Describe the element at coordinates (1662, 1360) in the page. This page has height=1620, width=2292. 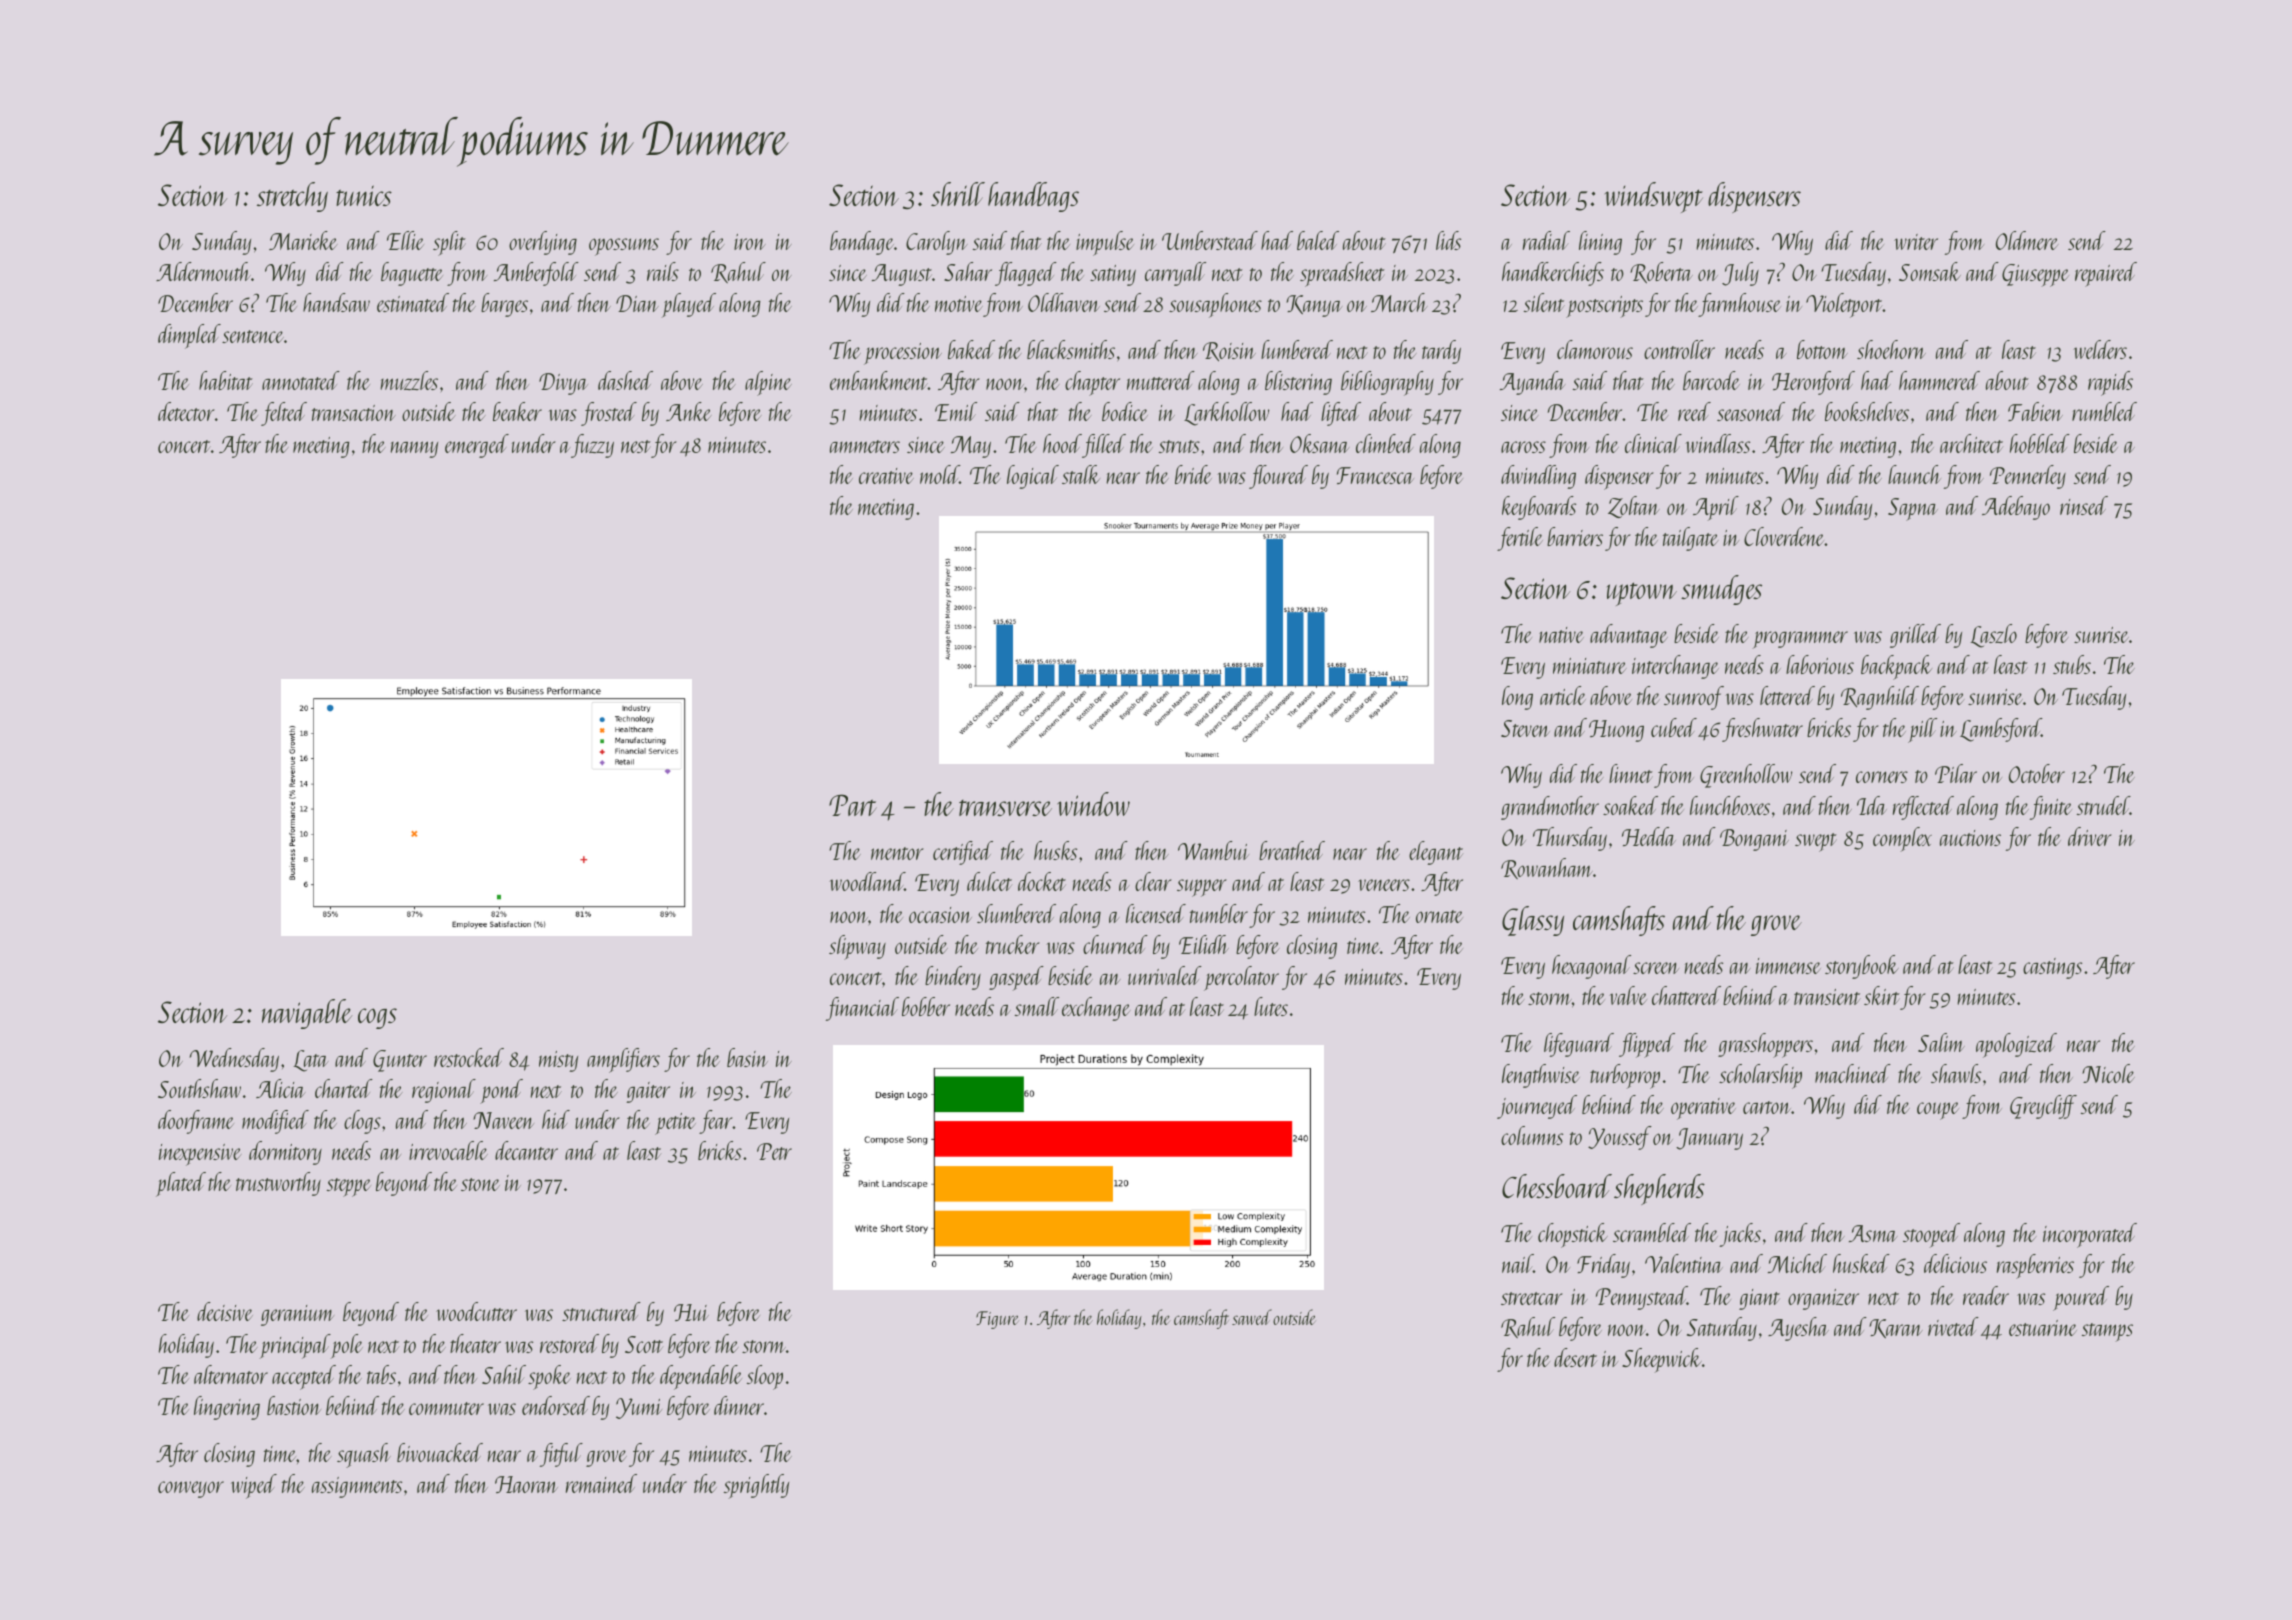
I see `Sheepwick` at that location.
